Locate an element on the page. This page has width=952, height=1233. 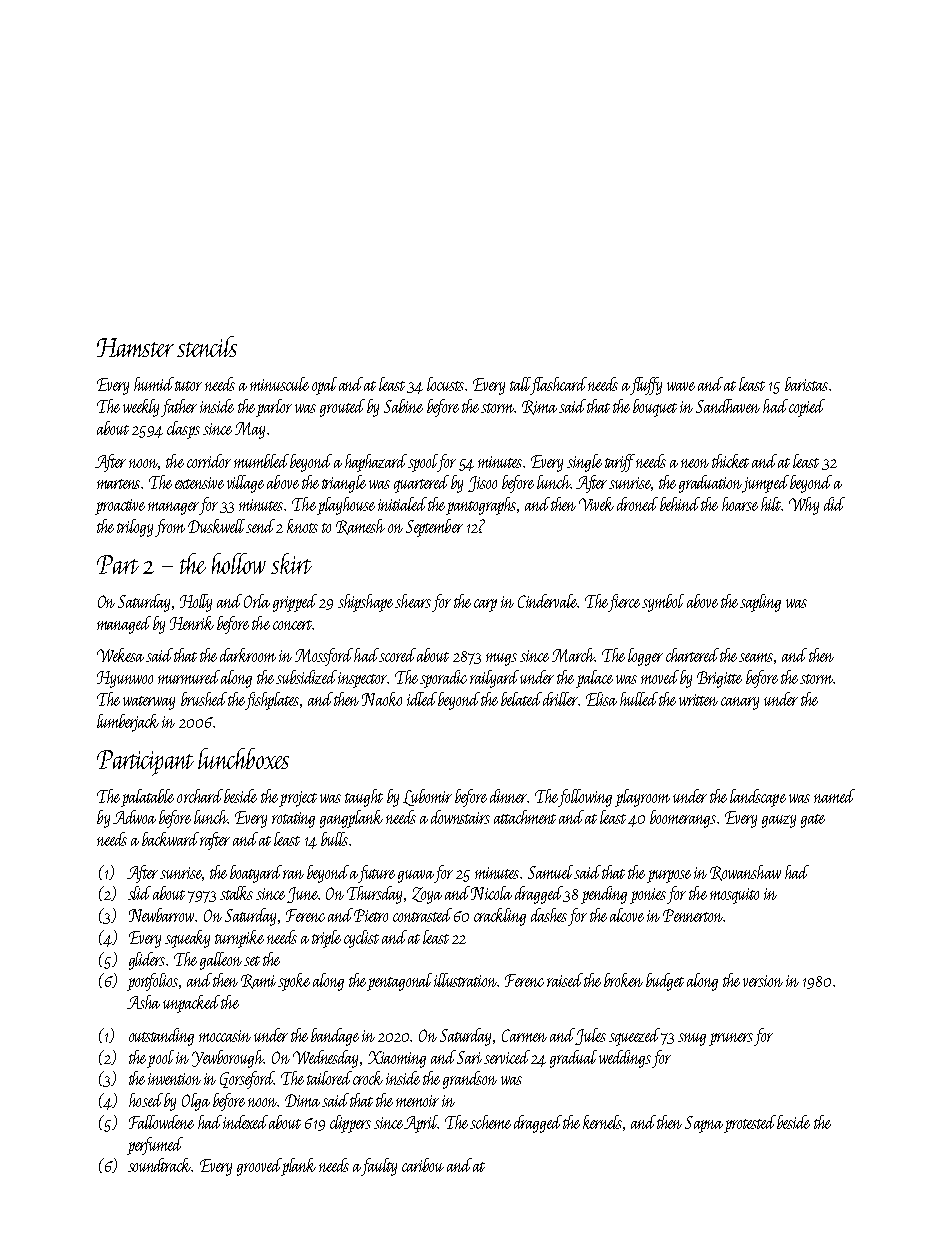
caribou is located at coordinates (423, 1165).
